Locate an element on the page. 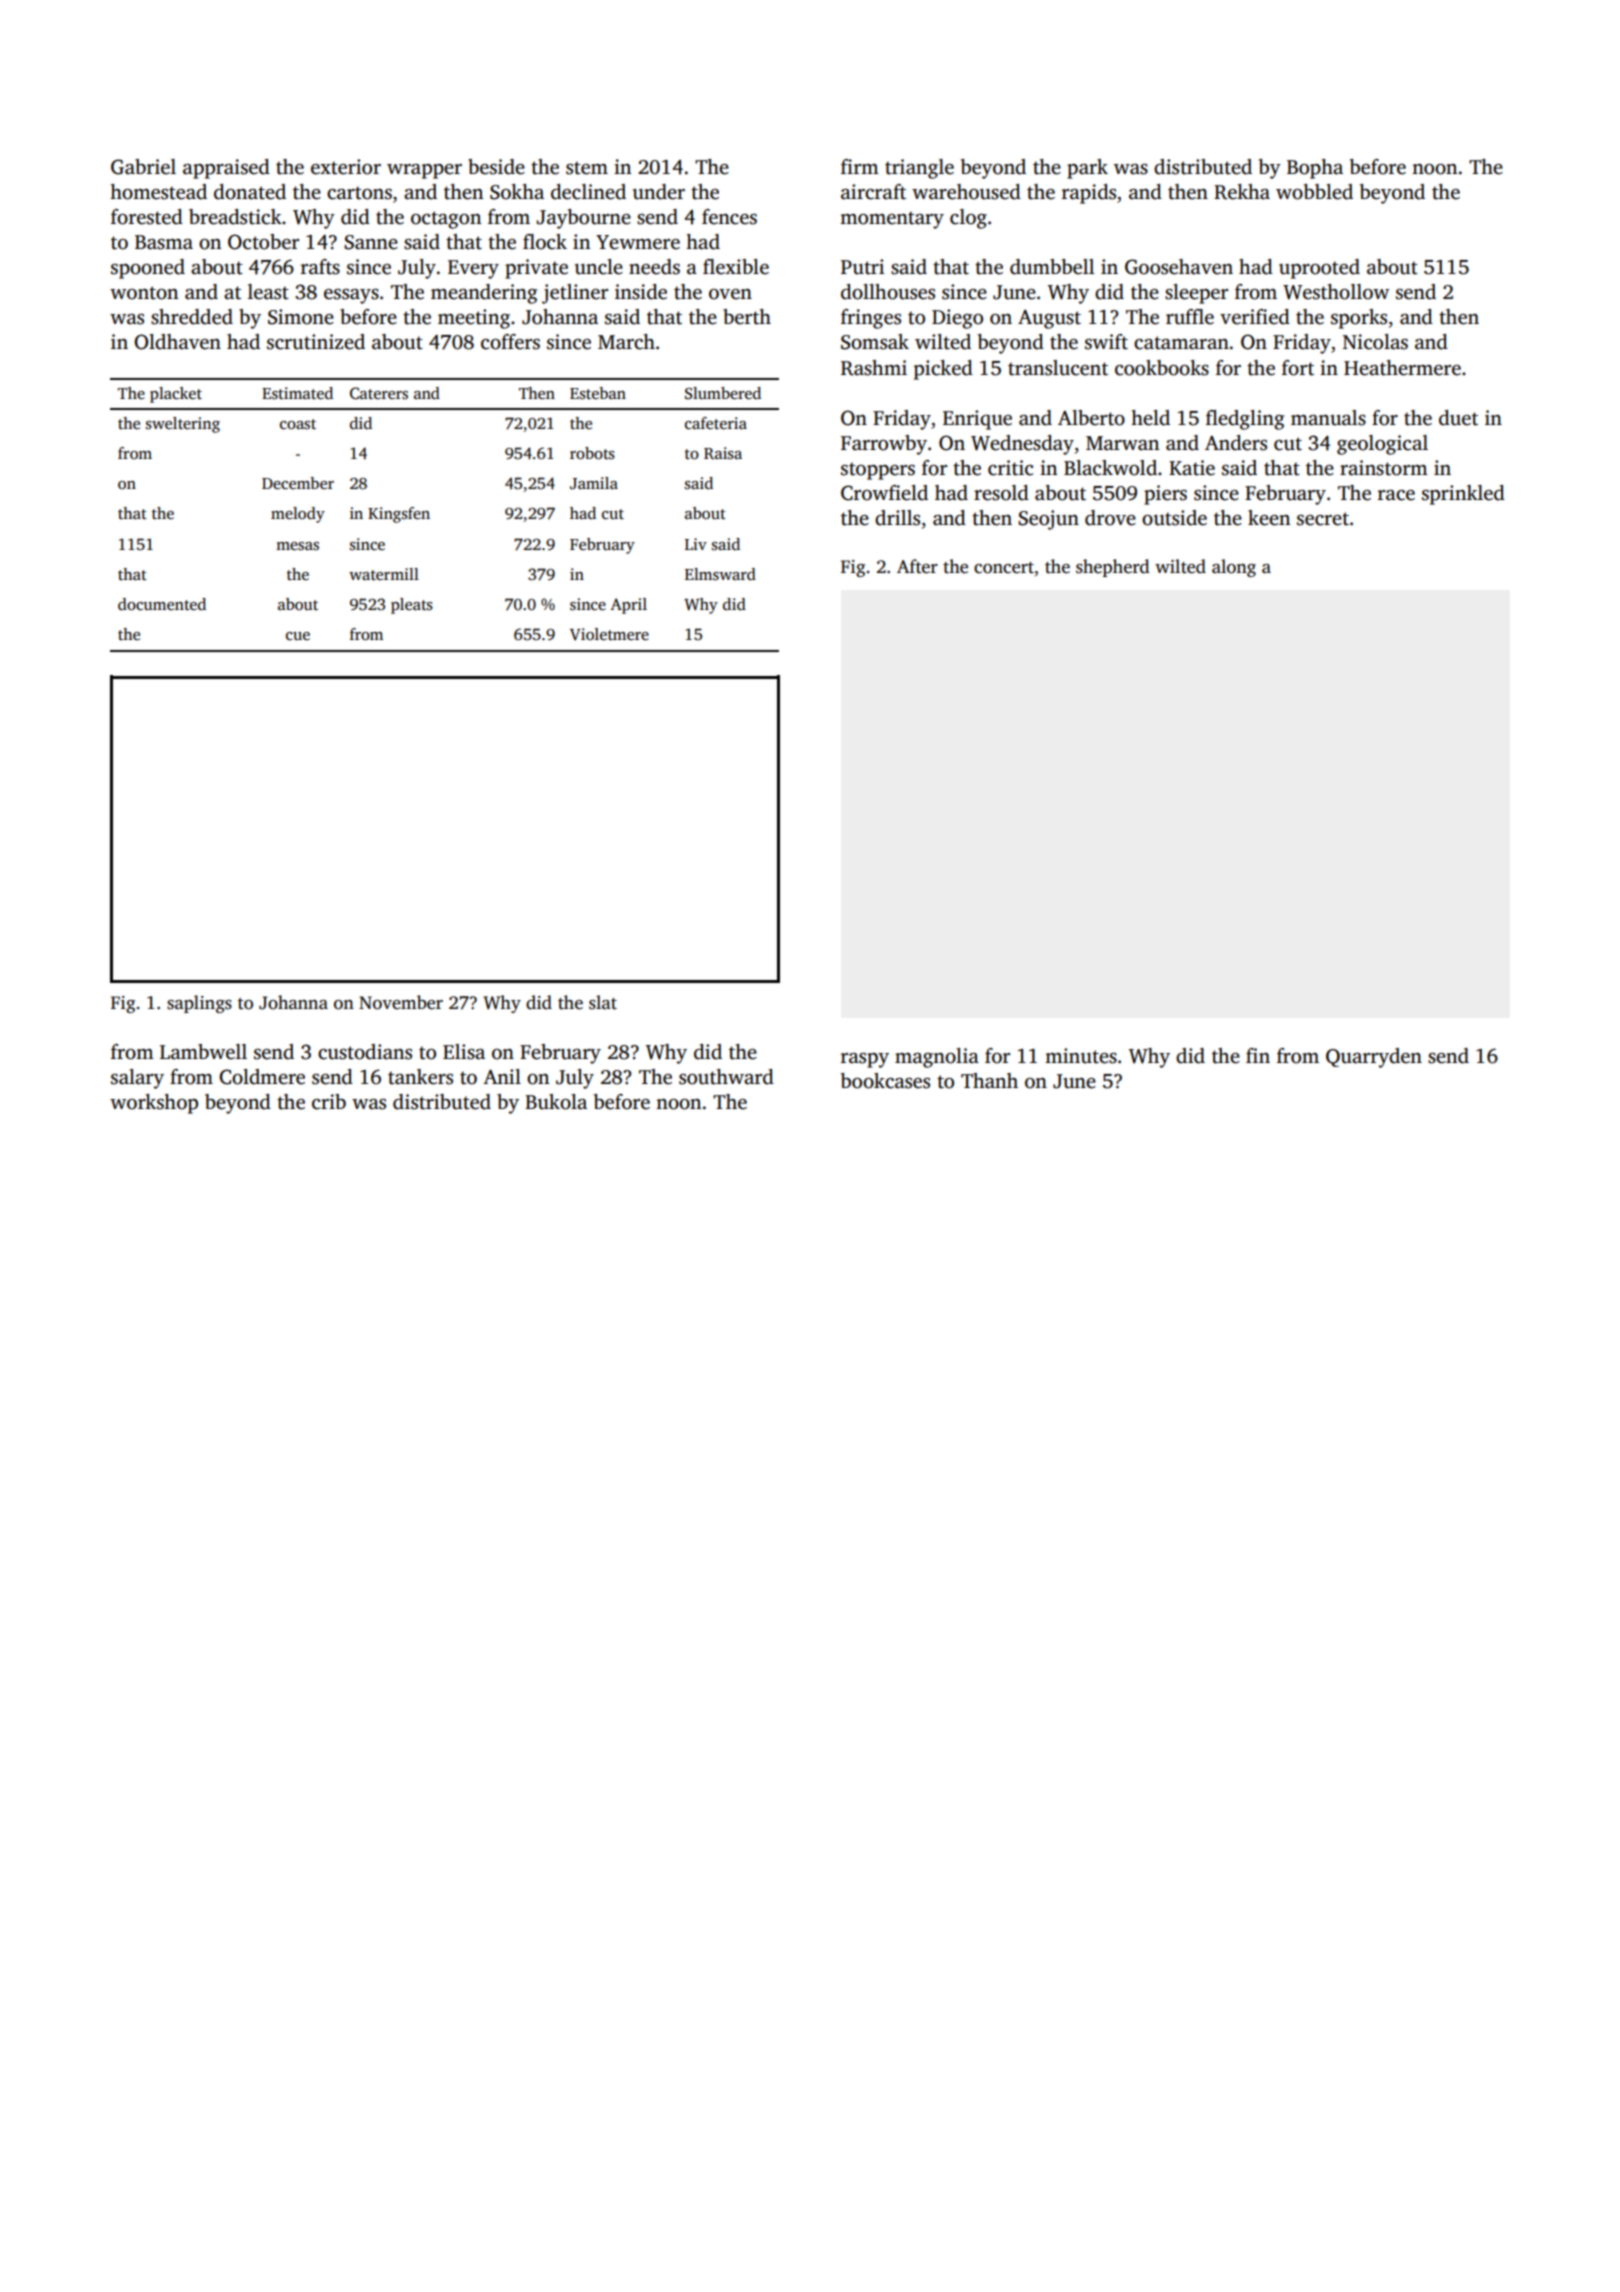 The width and height of the document is (1620, 2292). watermill is located at coordinates (384, 574).
